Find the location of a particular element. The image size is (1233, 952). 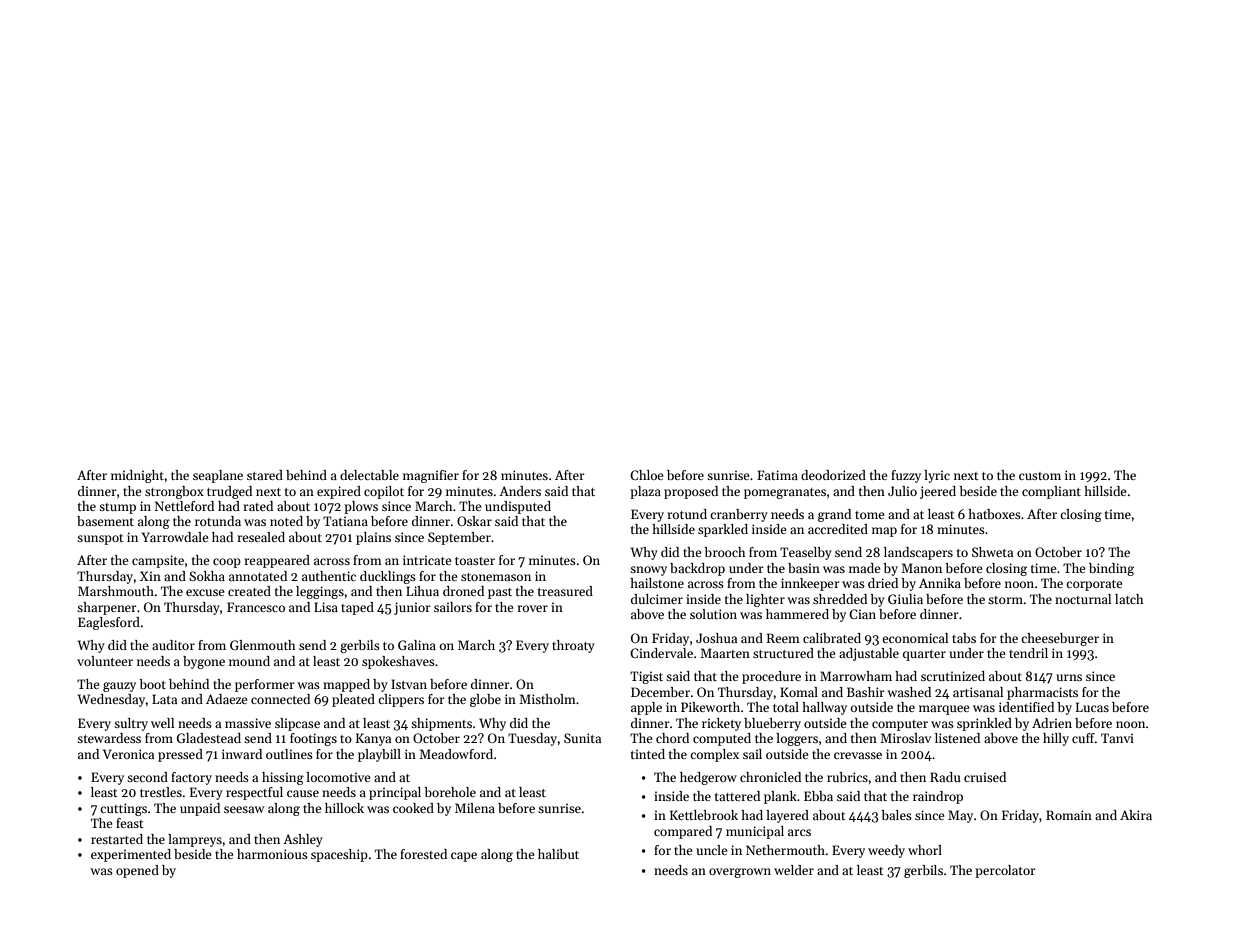

opened is located at coordinates (137, 871).
